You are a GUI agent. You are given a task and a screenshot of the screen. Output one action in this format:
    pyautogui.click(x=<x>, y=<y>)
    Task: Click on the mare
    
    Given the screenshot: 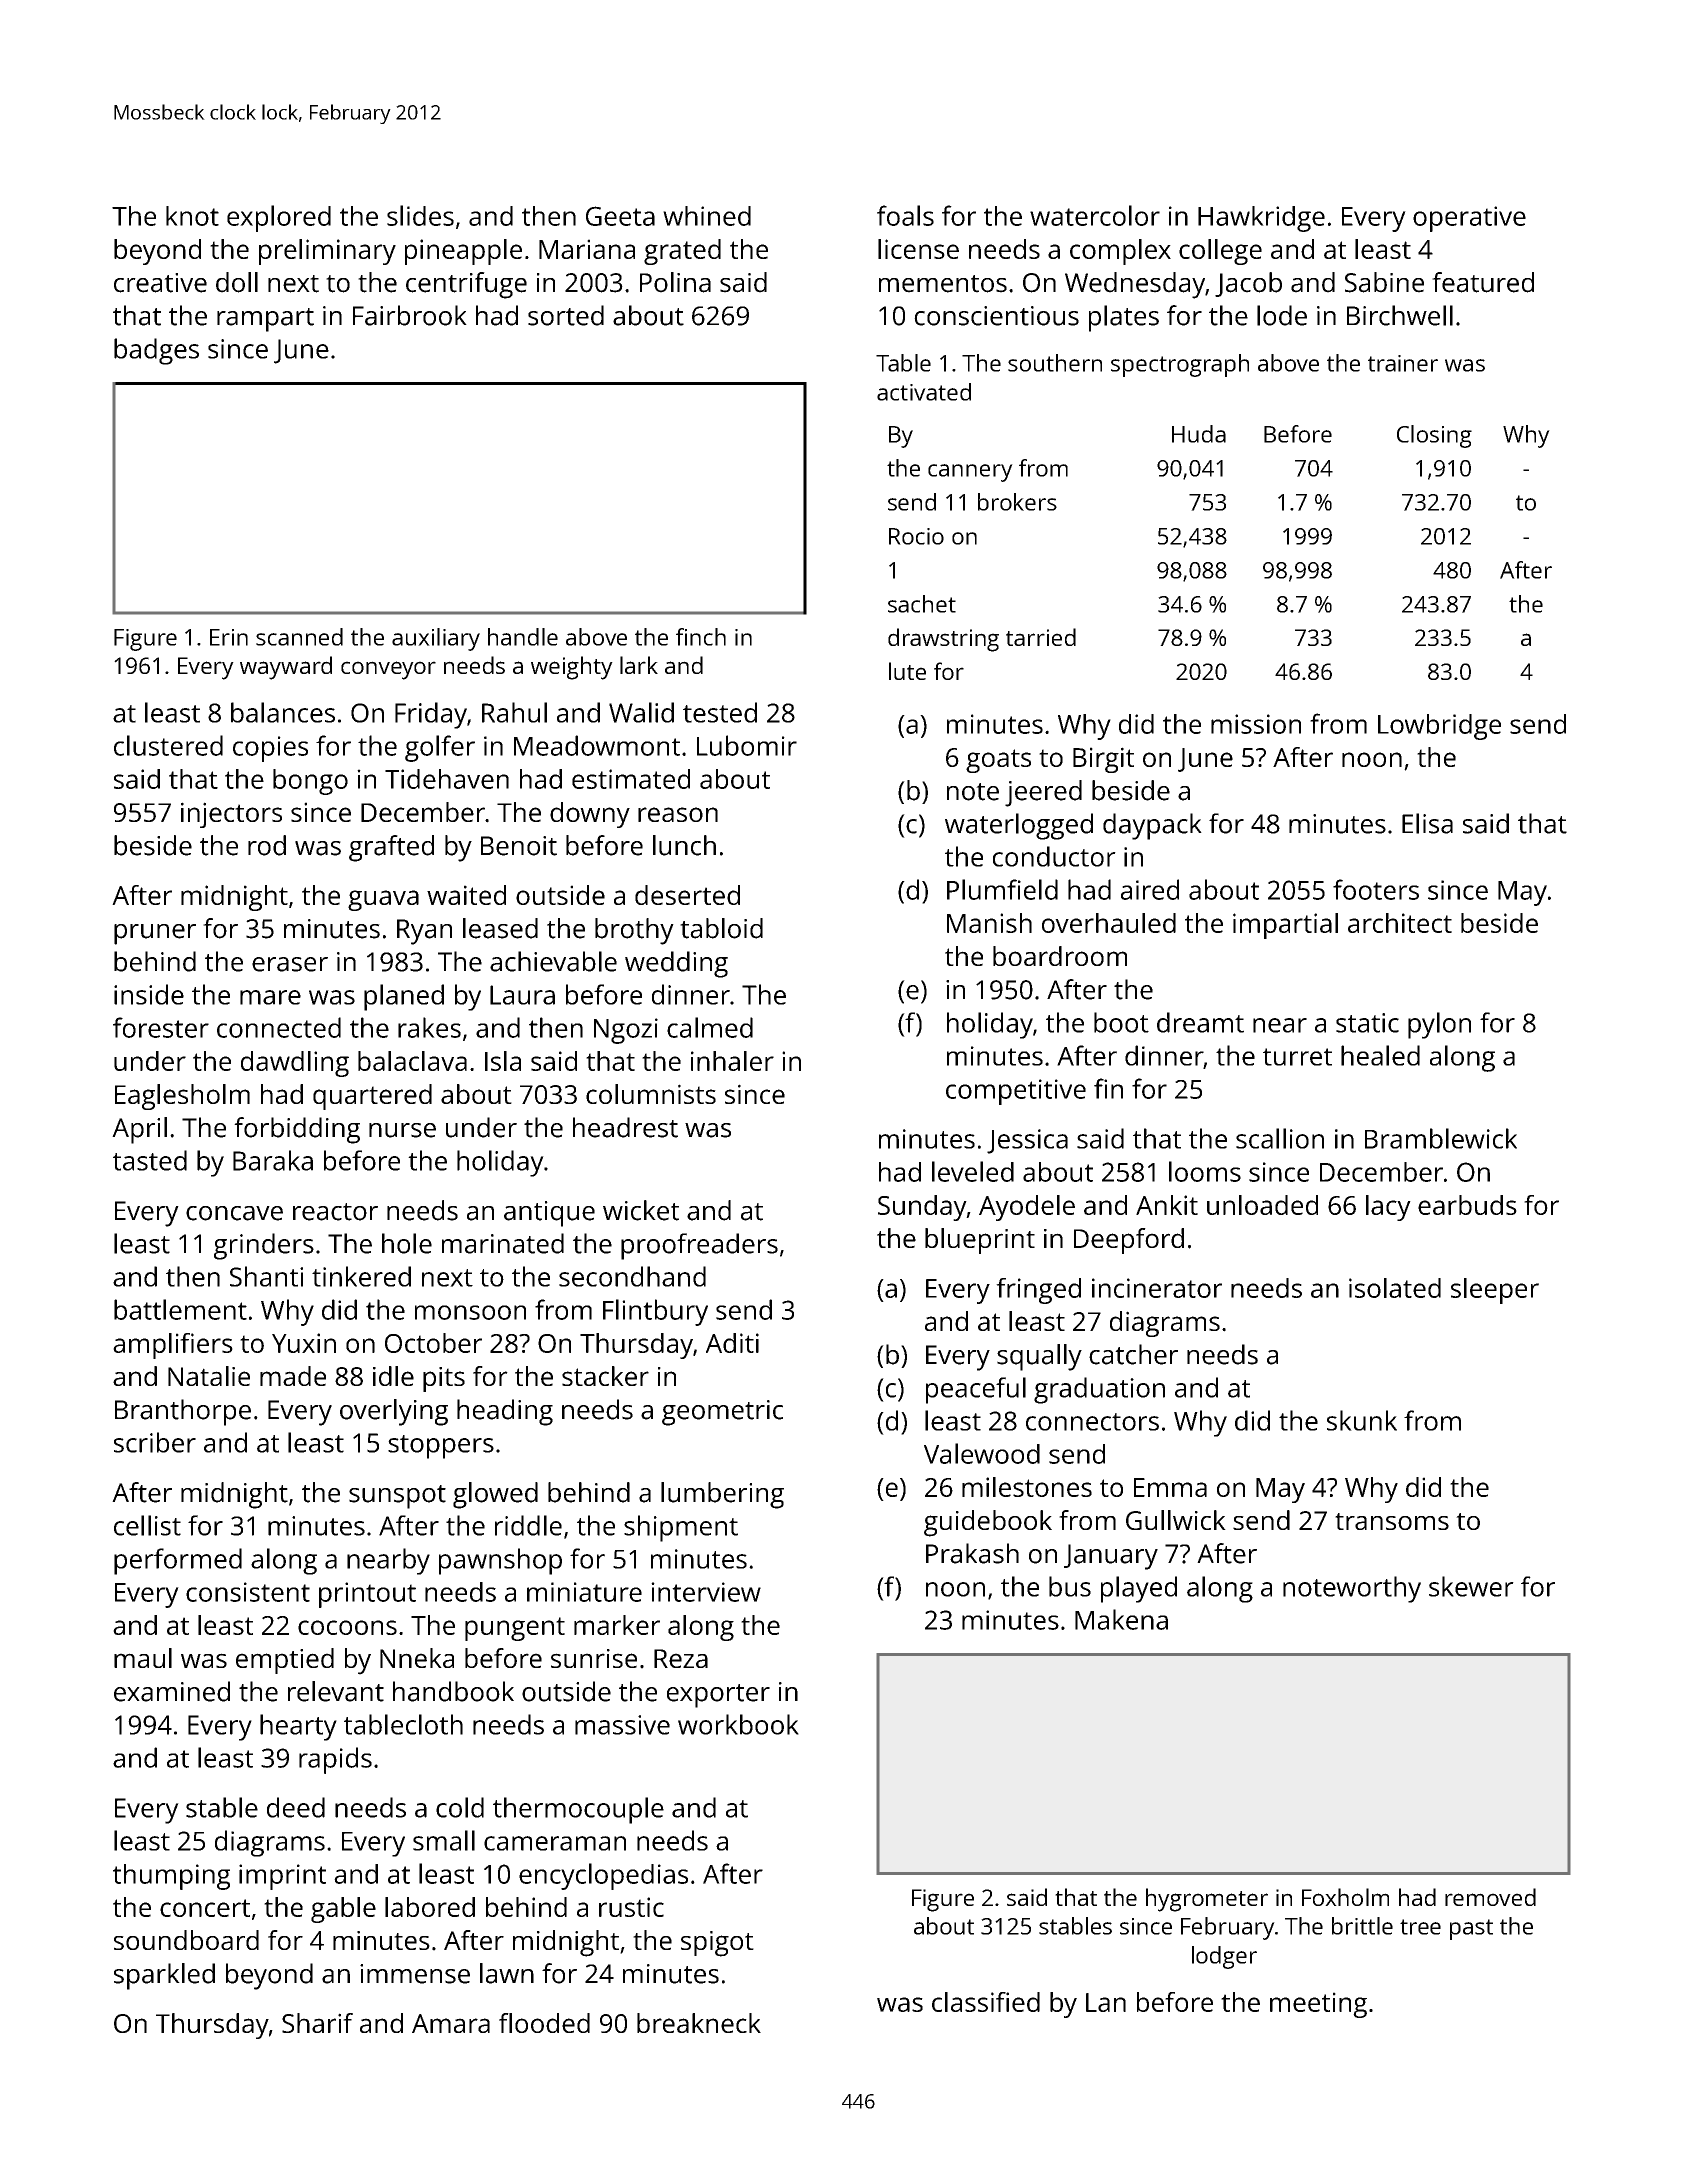 What is the action you would take?
    pyautogui.click(x=270, y=997)
